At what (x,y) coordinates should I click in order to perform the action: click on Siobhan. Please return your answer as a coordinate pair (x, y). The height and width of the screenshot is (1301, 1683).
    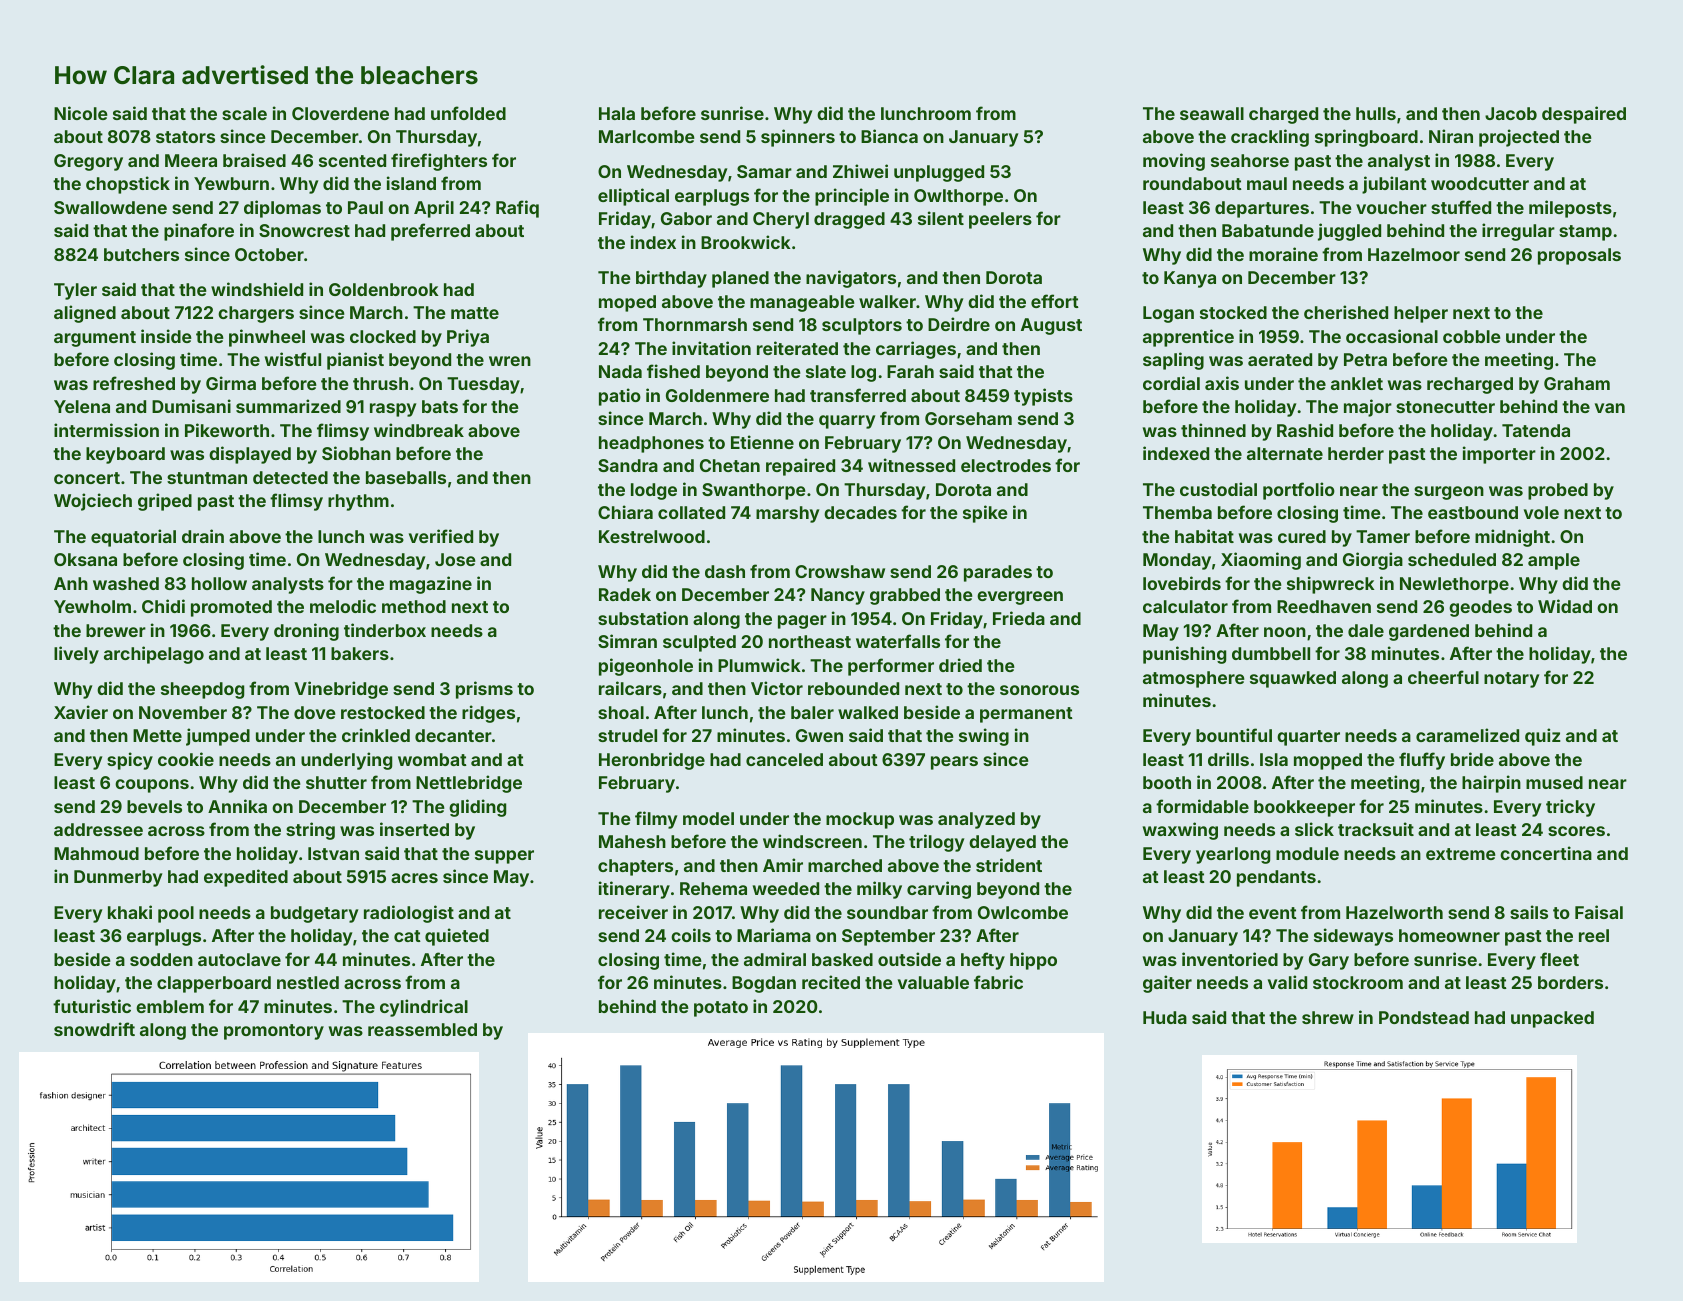
    Looking at the image, I should click on (356, 453).
